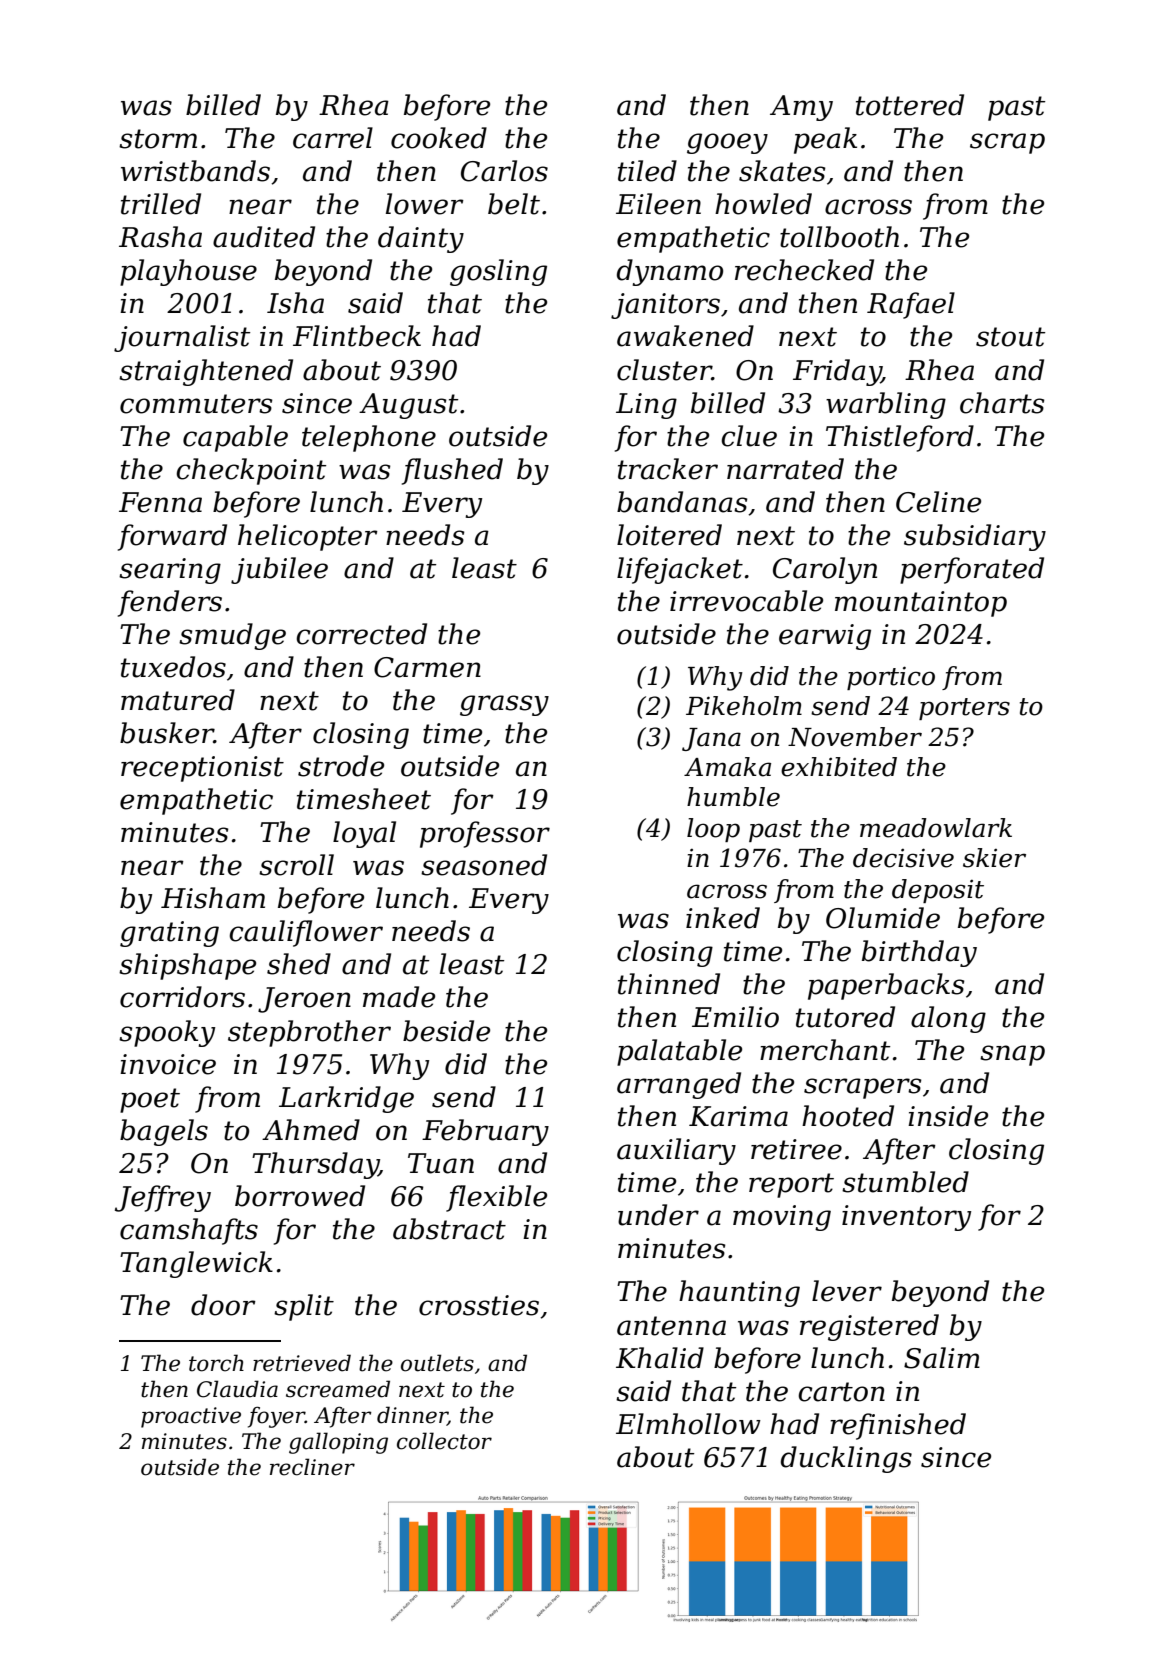 This page has width=1165, height=1654. Describe the element at coordinates (910, 105) in the page. I see `tottered` at that location.
